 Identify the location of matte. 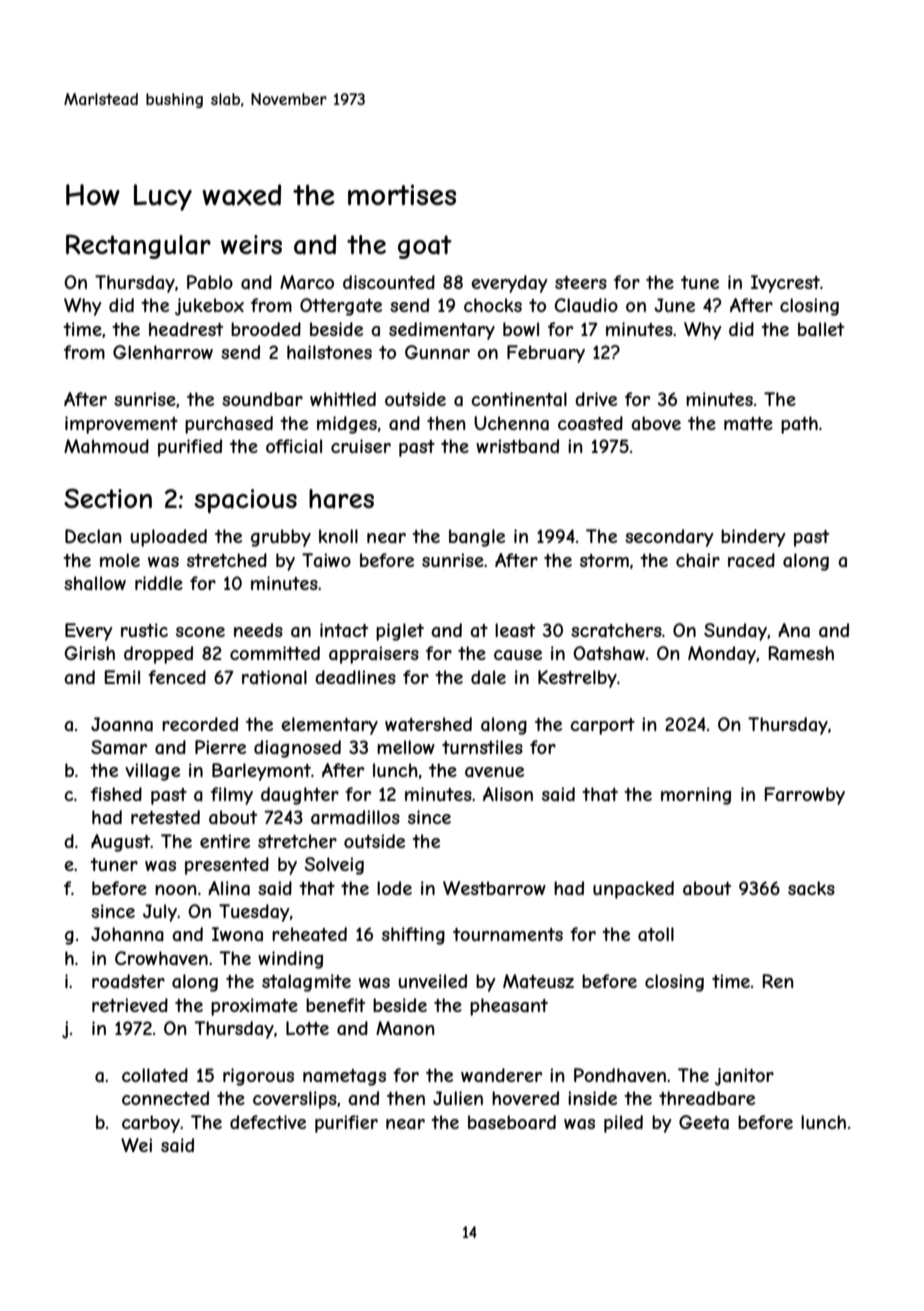
(748, 423).
